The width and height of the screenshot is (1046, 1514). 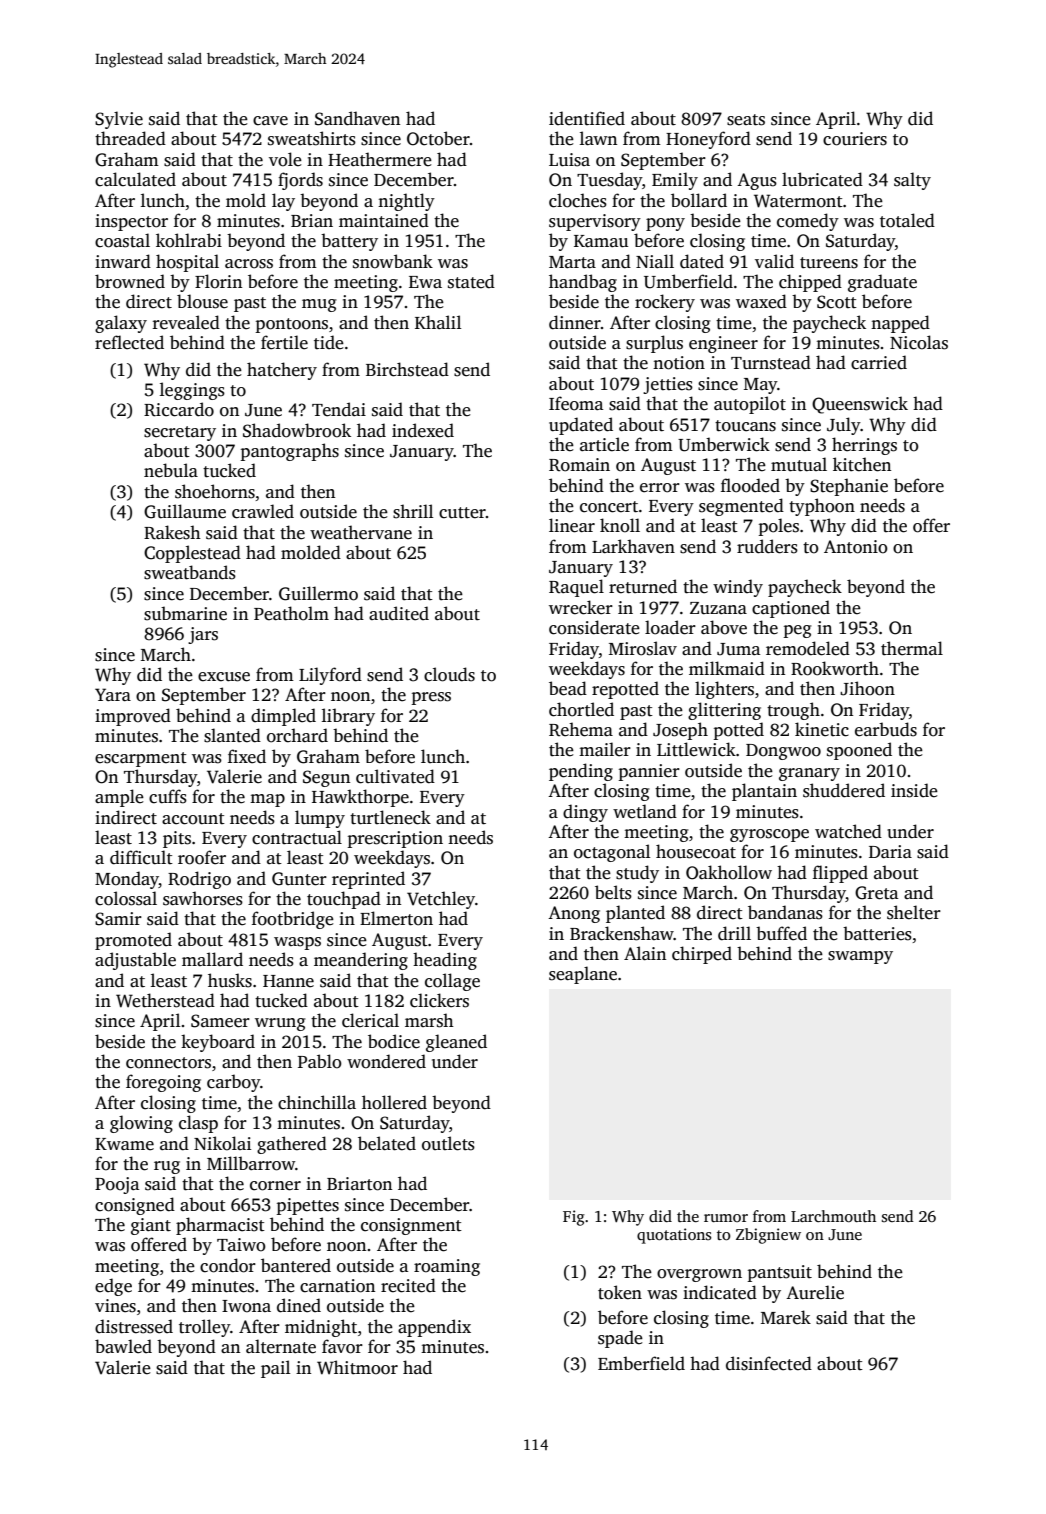 What do you see at coordinates (123, 1346) in the screenshot?
I see `bawled` at bounding box center [123, 1346].
